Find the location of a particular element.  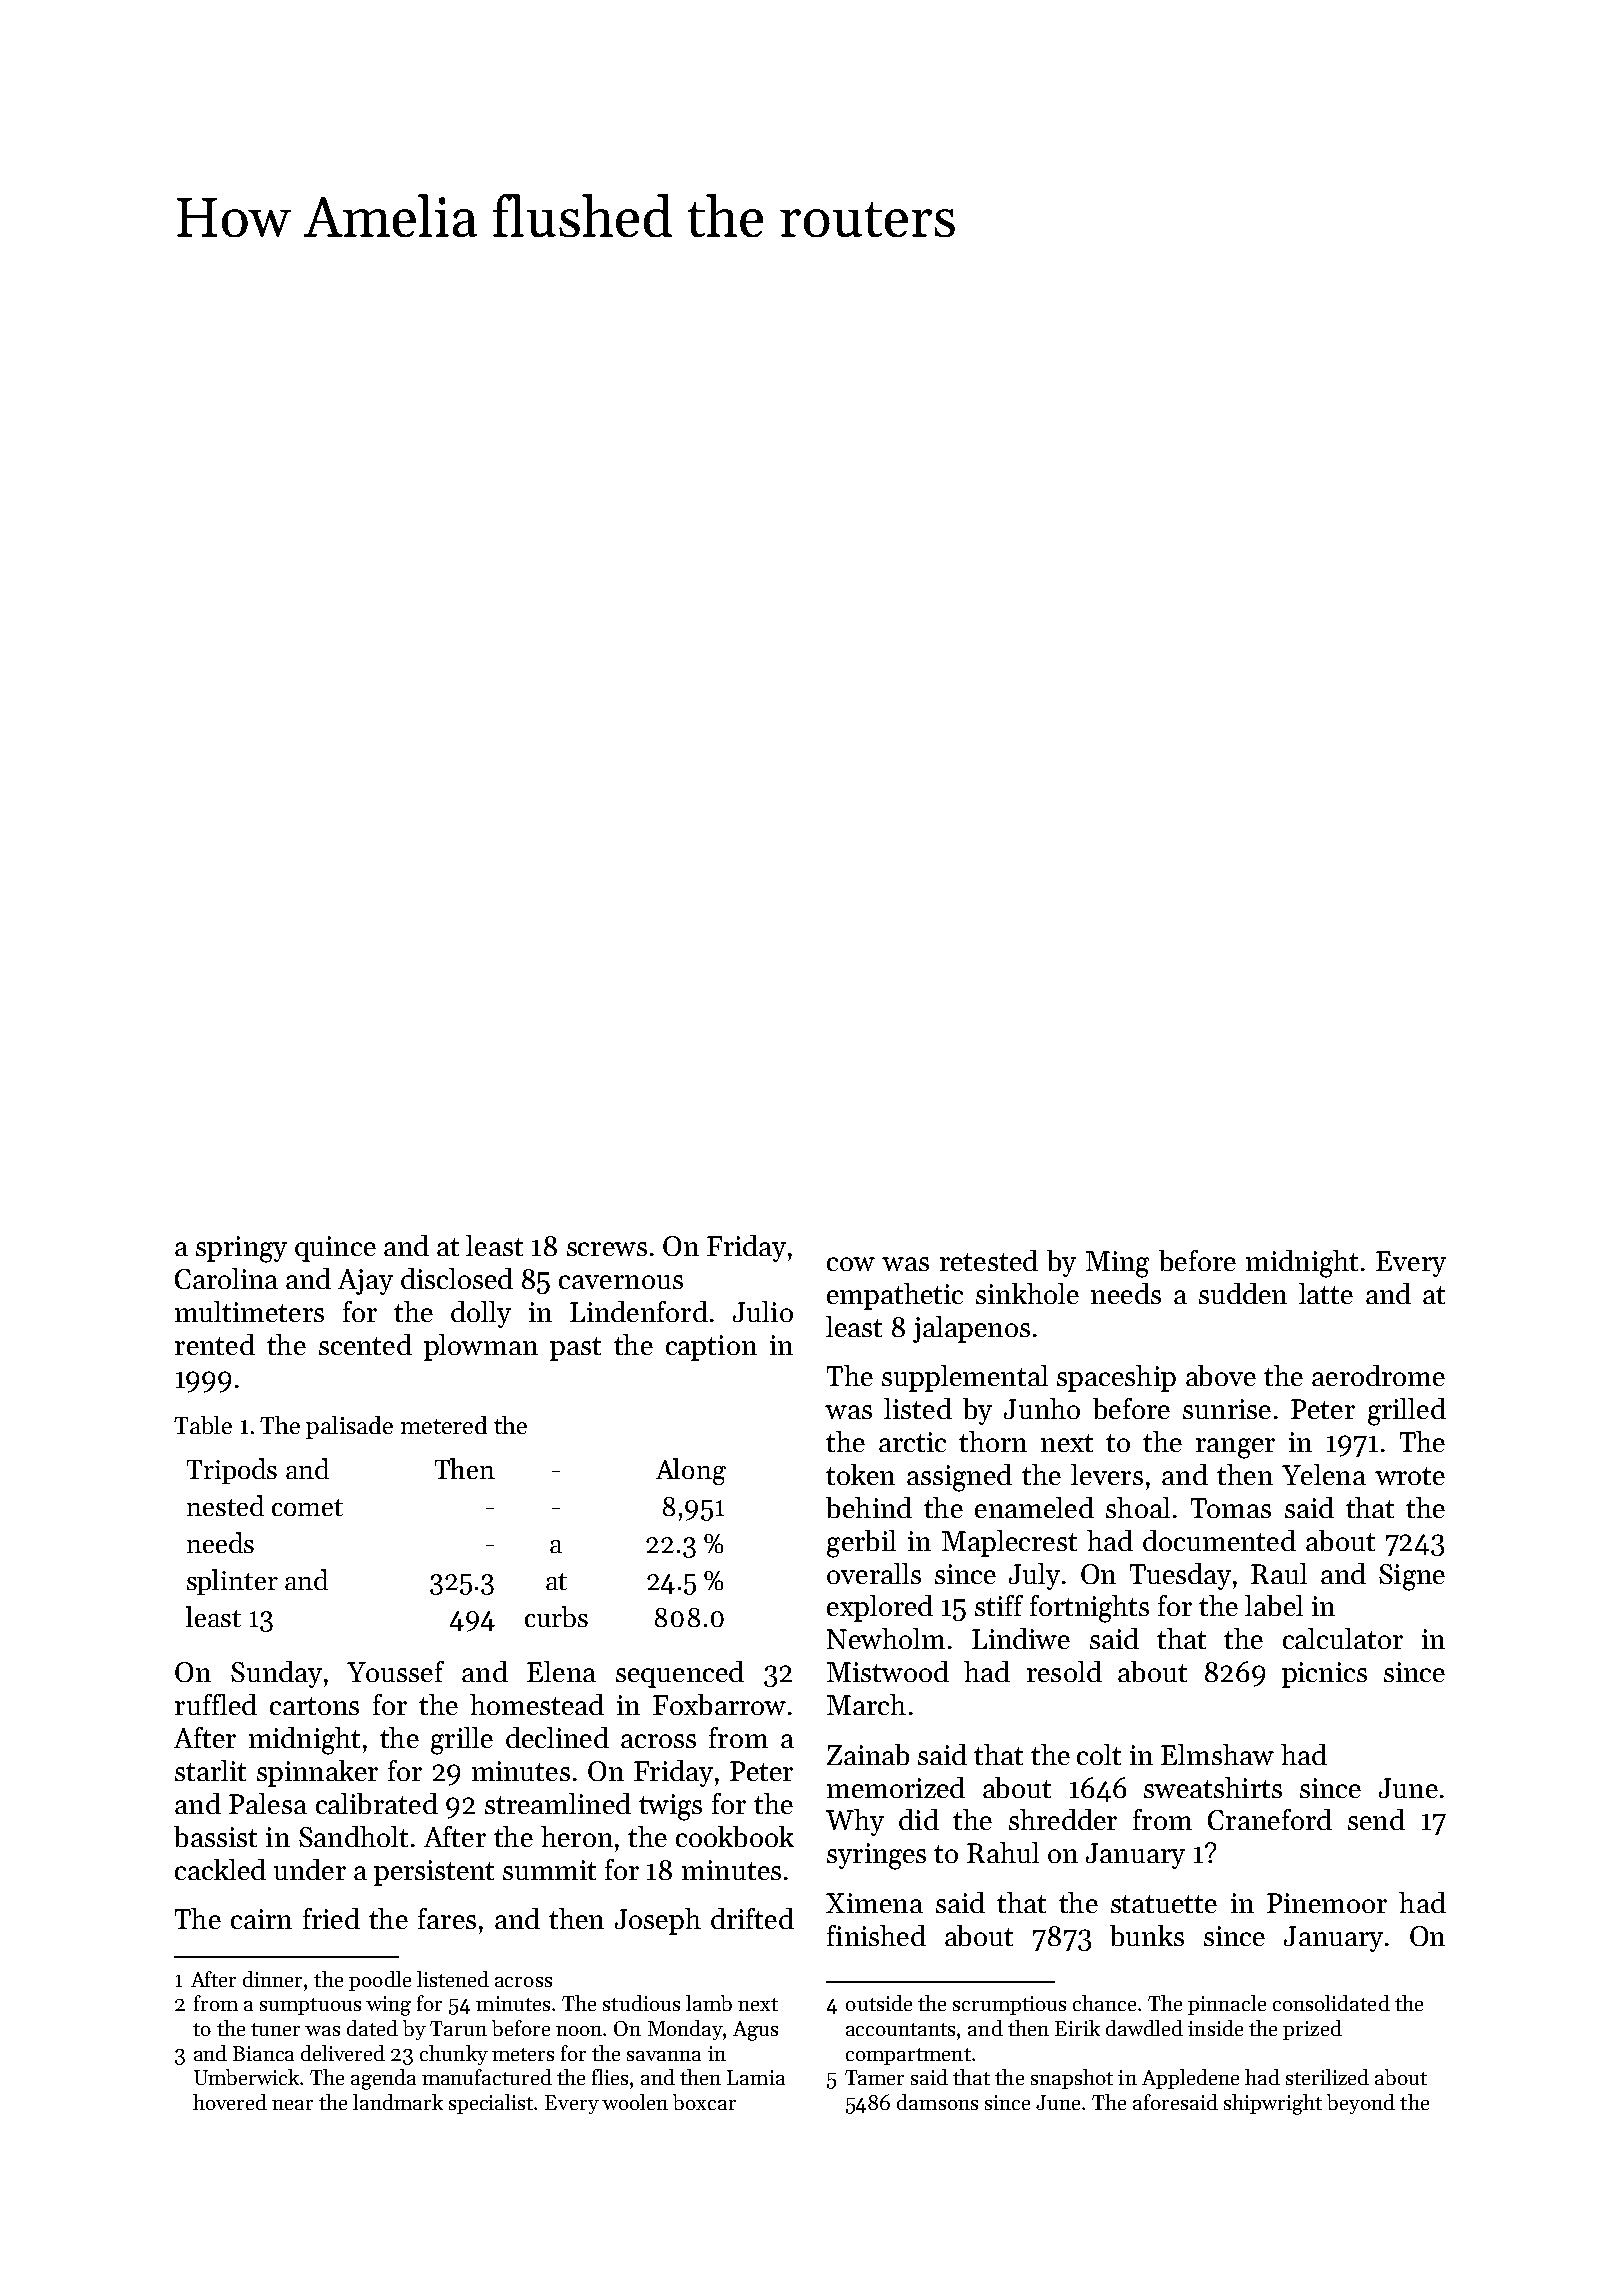

supplemental is located at coordinates (965, 1378).
